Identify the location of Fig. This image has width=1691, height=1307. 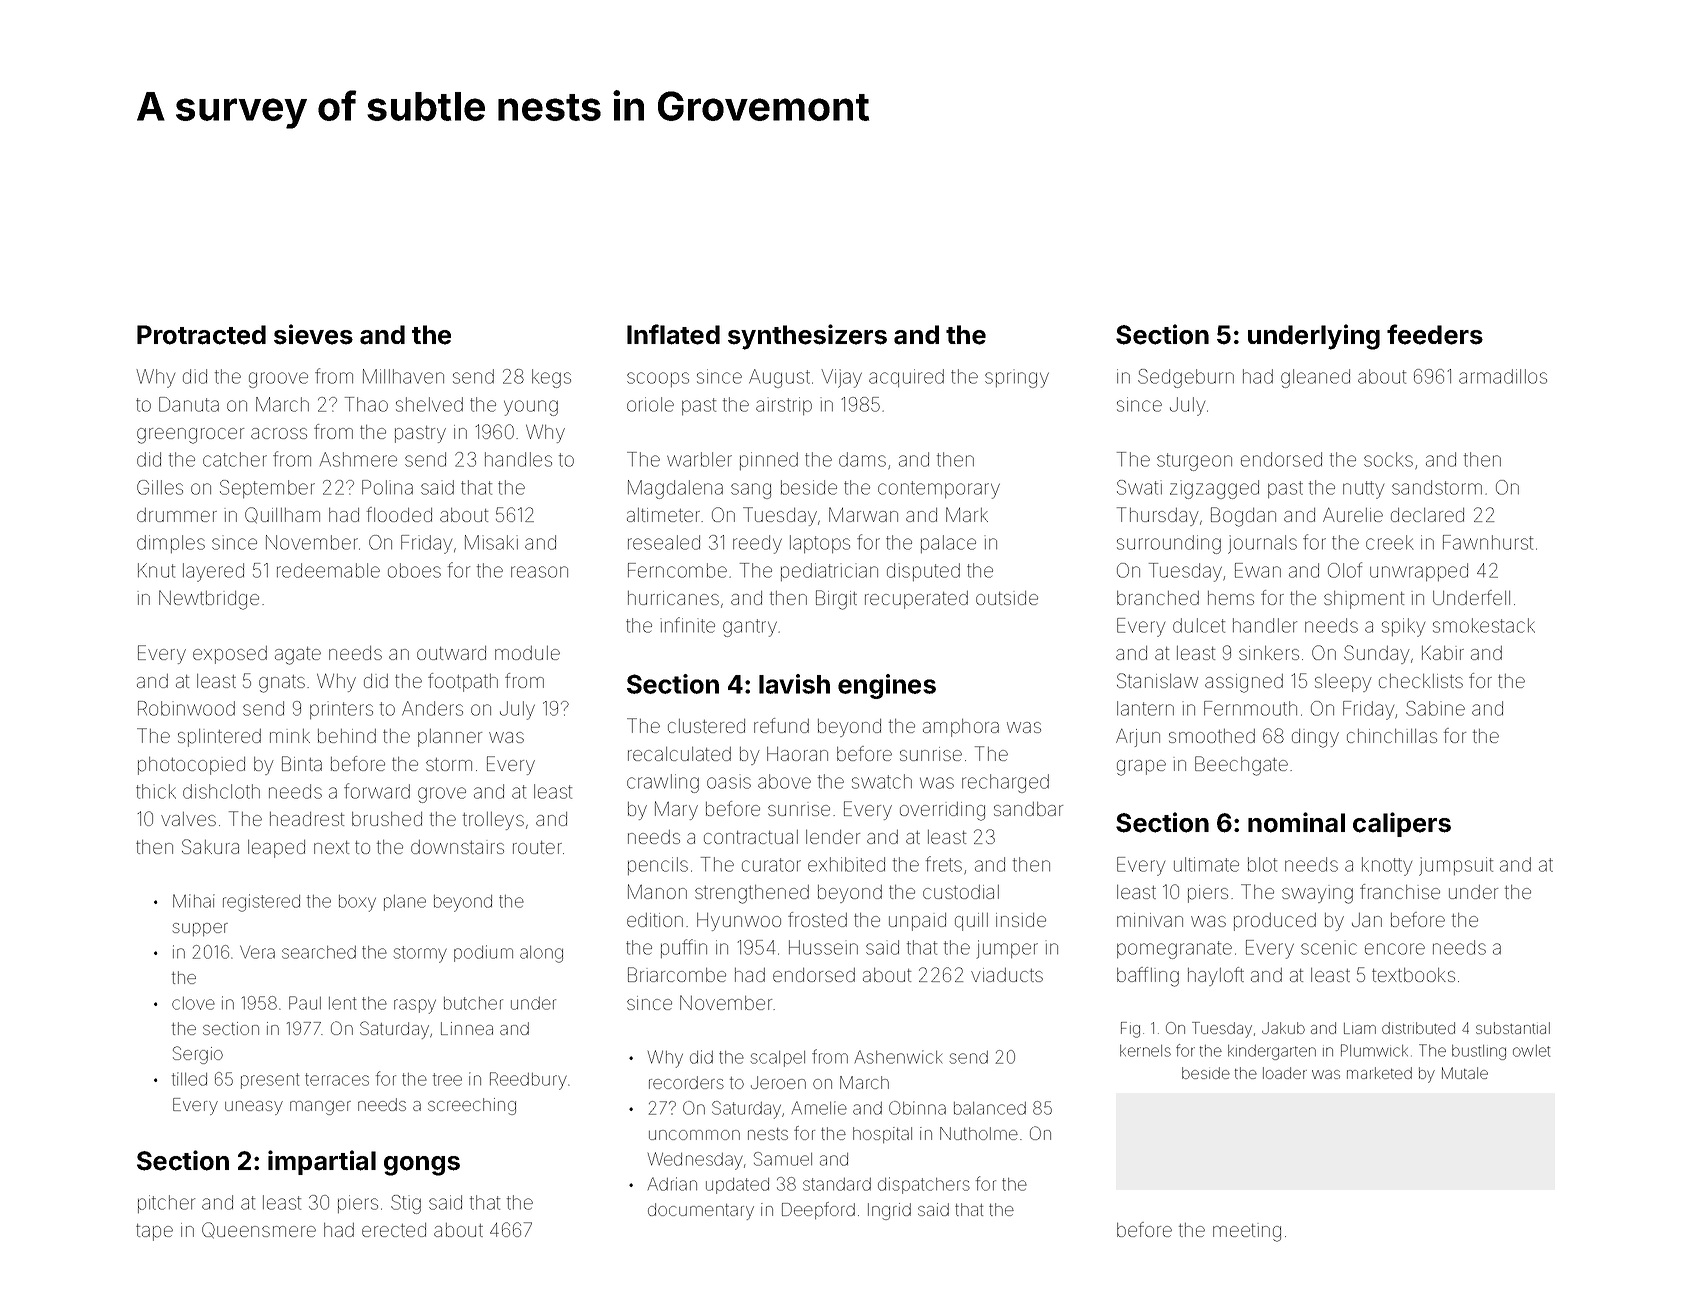
(1130, 1030).
